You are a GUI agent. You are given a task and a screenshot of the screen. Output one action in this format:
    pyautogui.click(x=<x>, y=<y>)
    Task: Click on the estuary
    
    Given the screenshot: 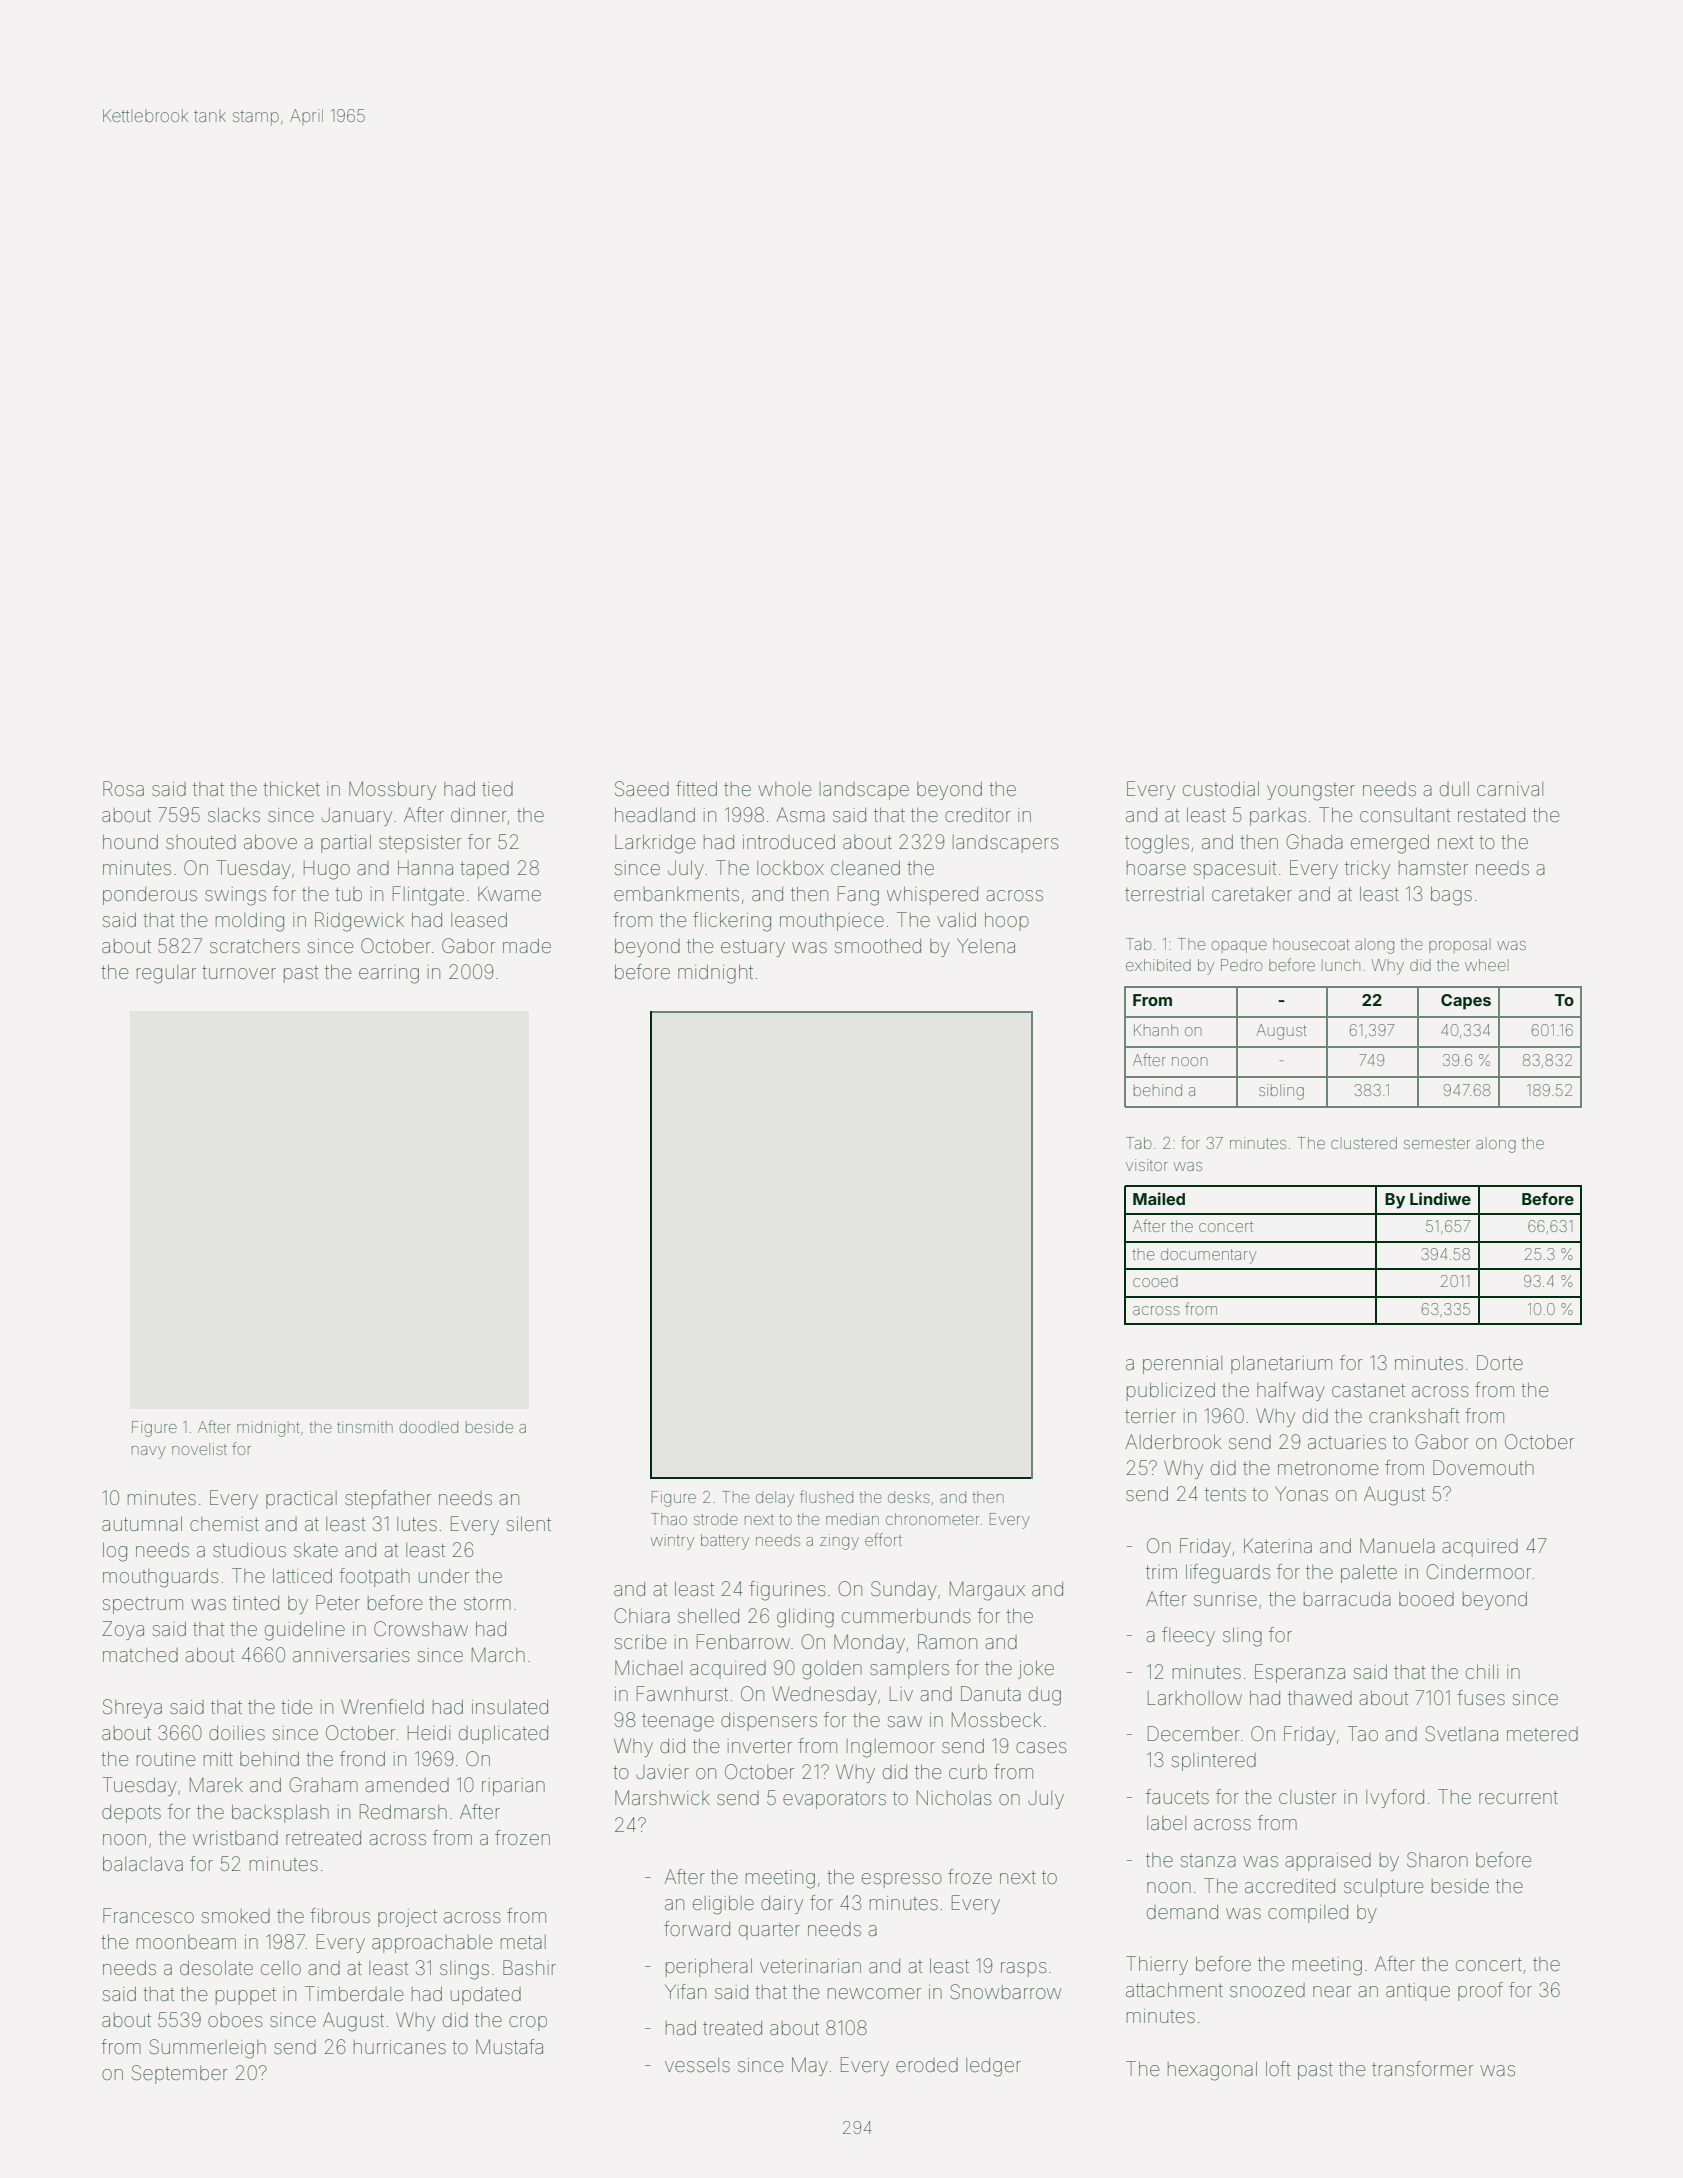 What is the action you would take?
    pyautogui.click(x=753, y=948)
